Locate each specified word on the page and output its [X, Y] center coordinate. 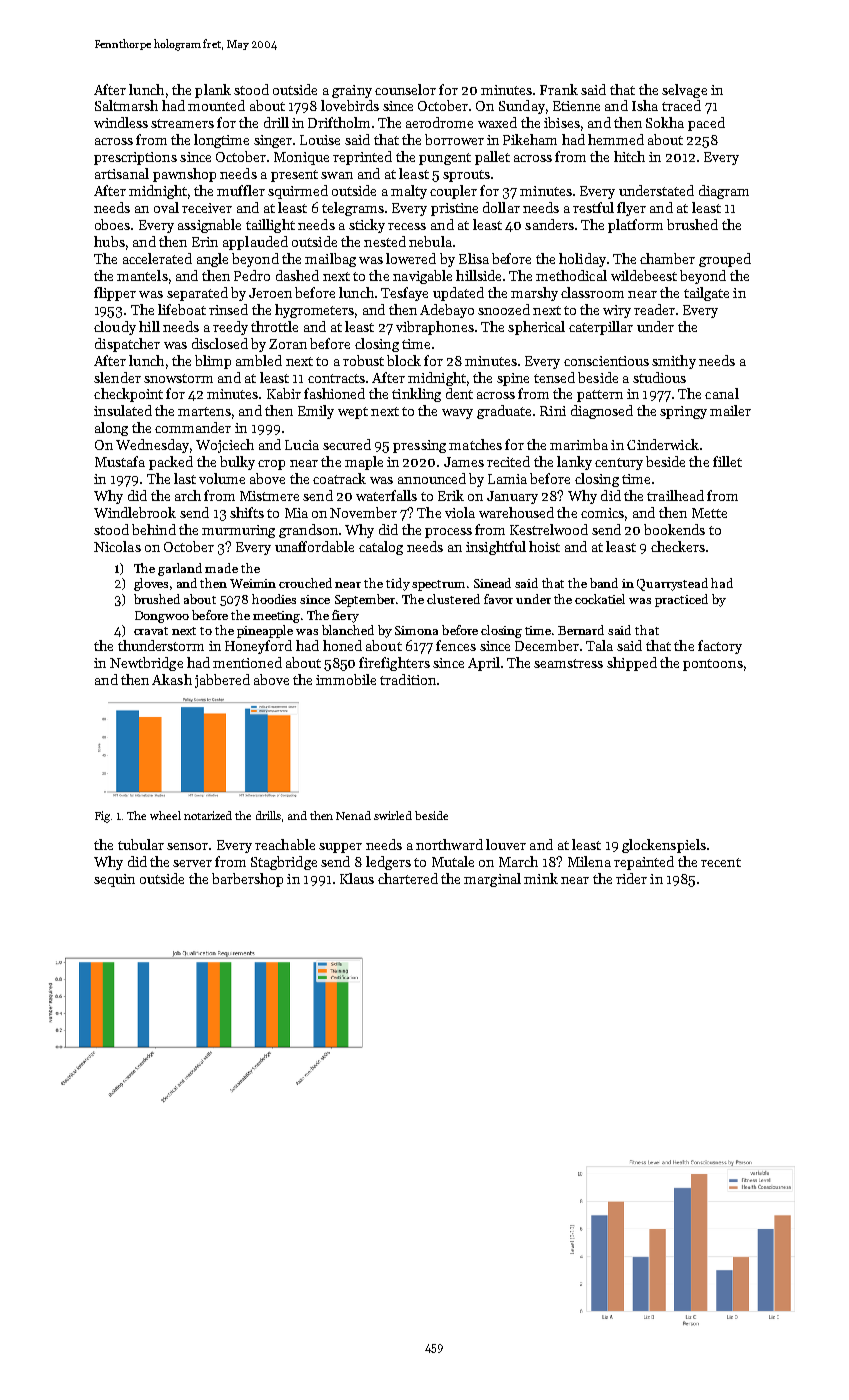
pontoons [713, 665]
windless [121, 122]
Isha [645, 105]
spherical [536, 328]
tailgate [706, 294]
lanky [574, 463]
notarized [208, 815]
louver [506, 844]
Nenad [353, 815]
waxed [497, 122]
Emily [316, 412]
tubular [141, 844]
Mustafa [120, 461]
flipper [115, 294]
